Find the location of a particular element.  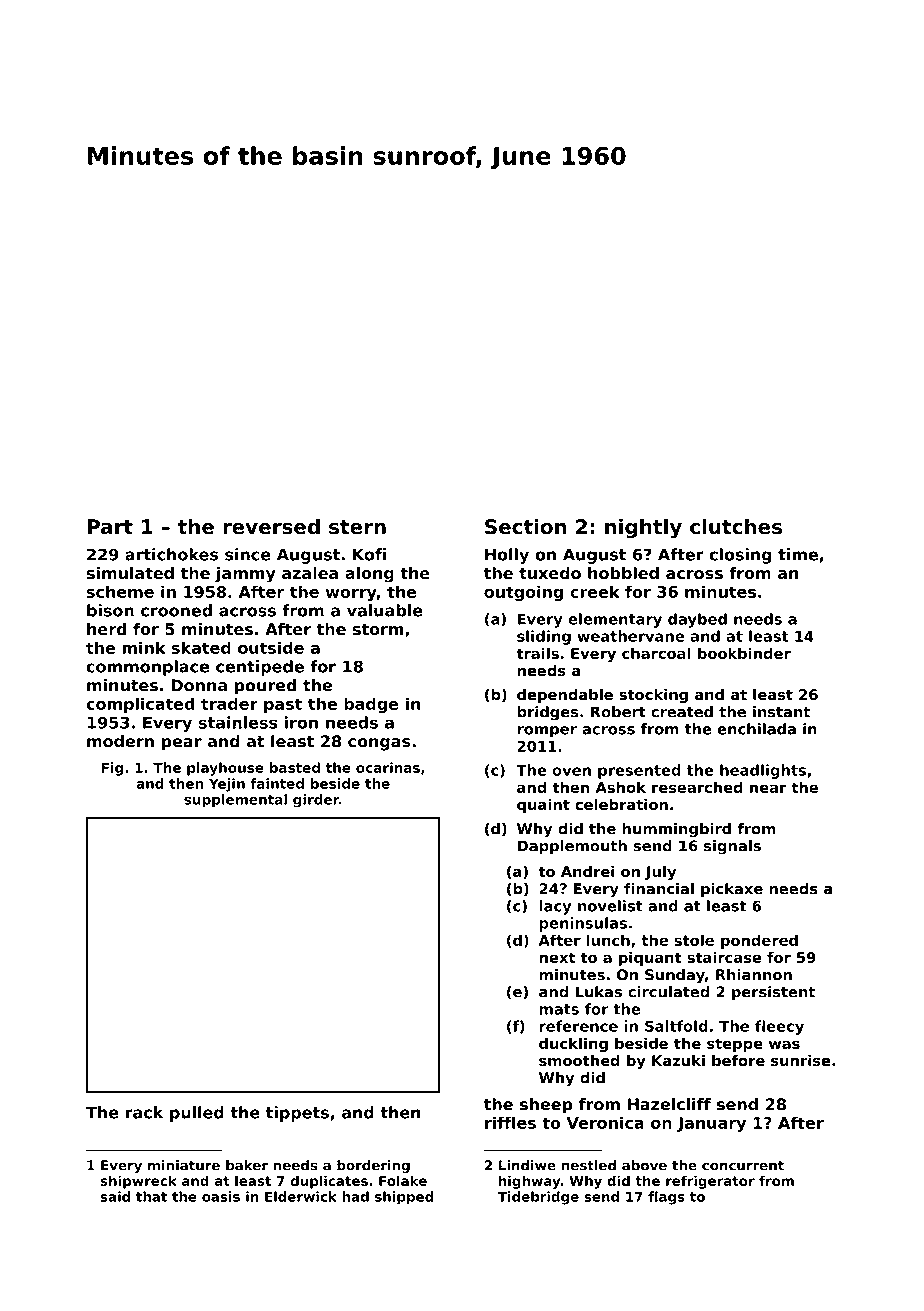

centipede is located at coordinates (260, 668).
